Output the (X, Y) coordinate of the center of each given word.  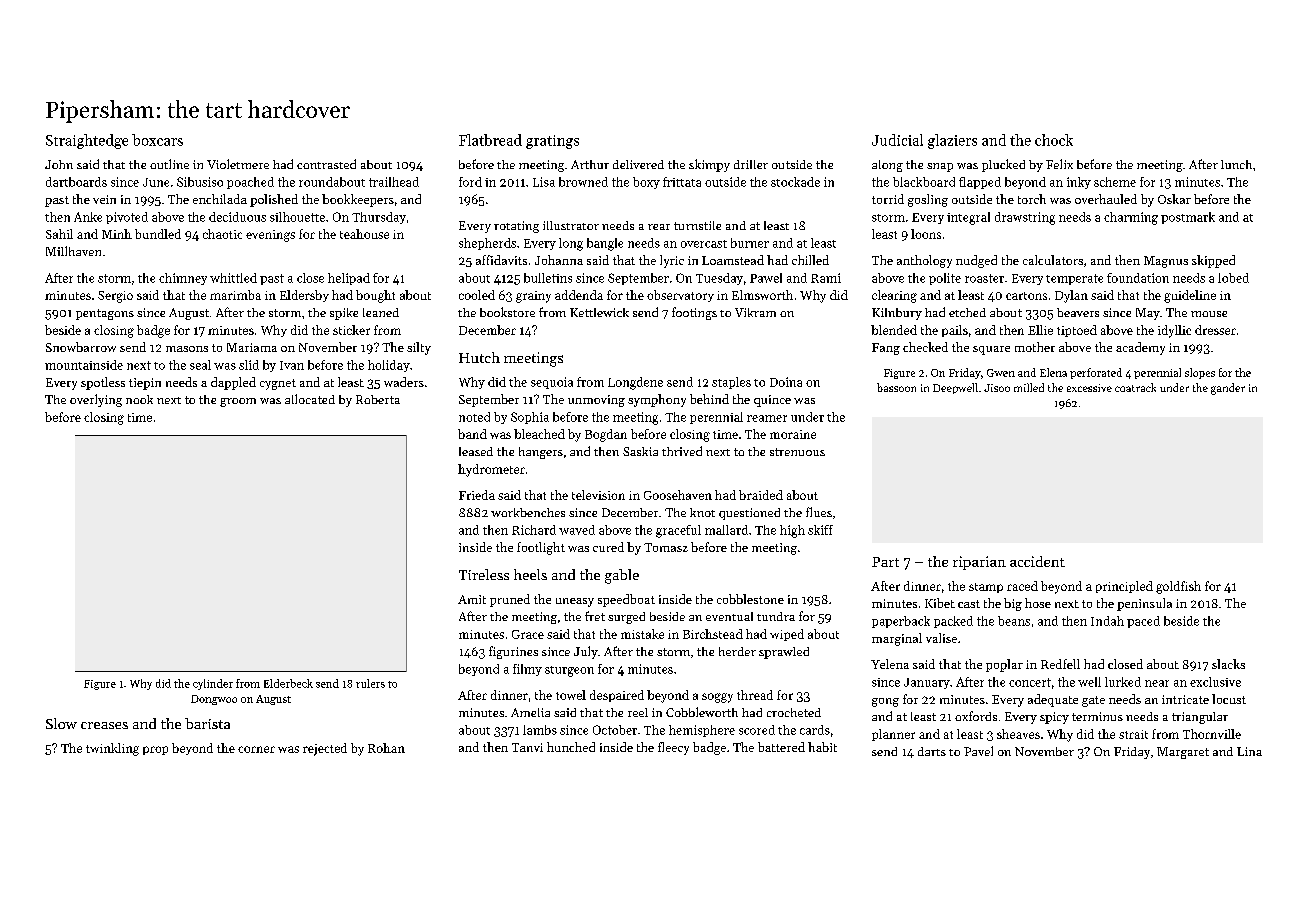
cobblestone (750, 599)
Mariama (252, 347)
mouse (1209, 314)
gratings (552, 142)
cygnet (278, 384)
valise (941, 638)
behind (709, 399)
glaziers (952, 141)
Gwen (1001, 373)
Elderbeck (288, 683)
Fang (886, 349)
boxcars (157, 140)
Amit (472, 599)
